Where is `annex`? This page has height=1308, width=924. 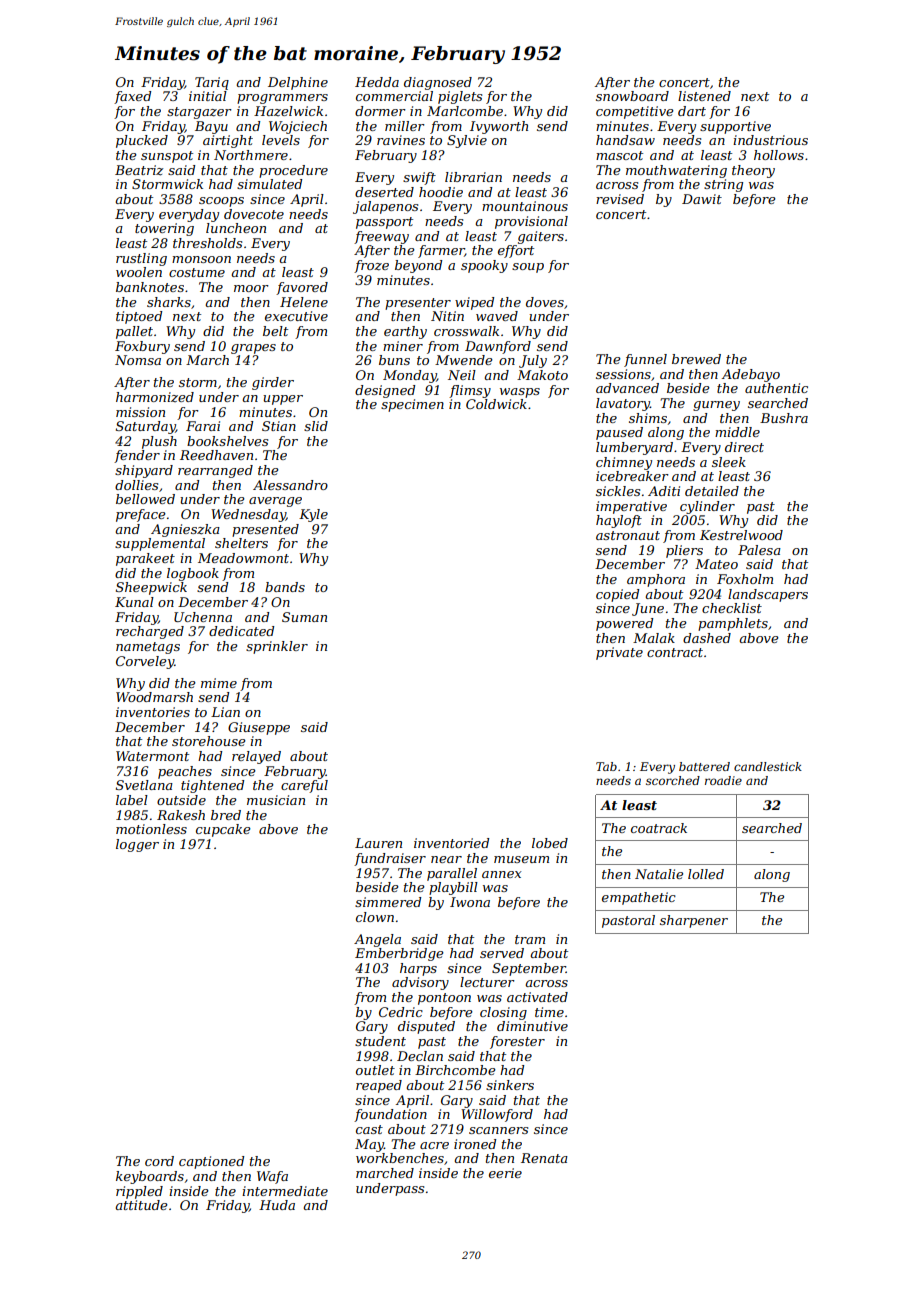 annex is located at coordinates (502, 874).
